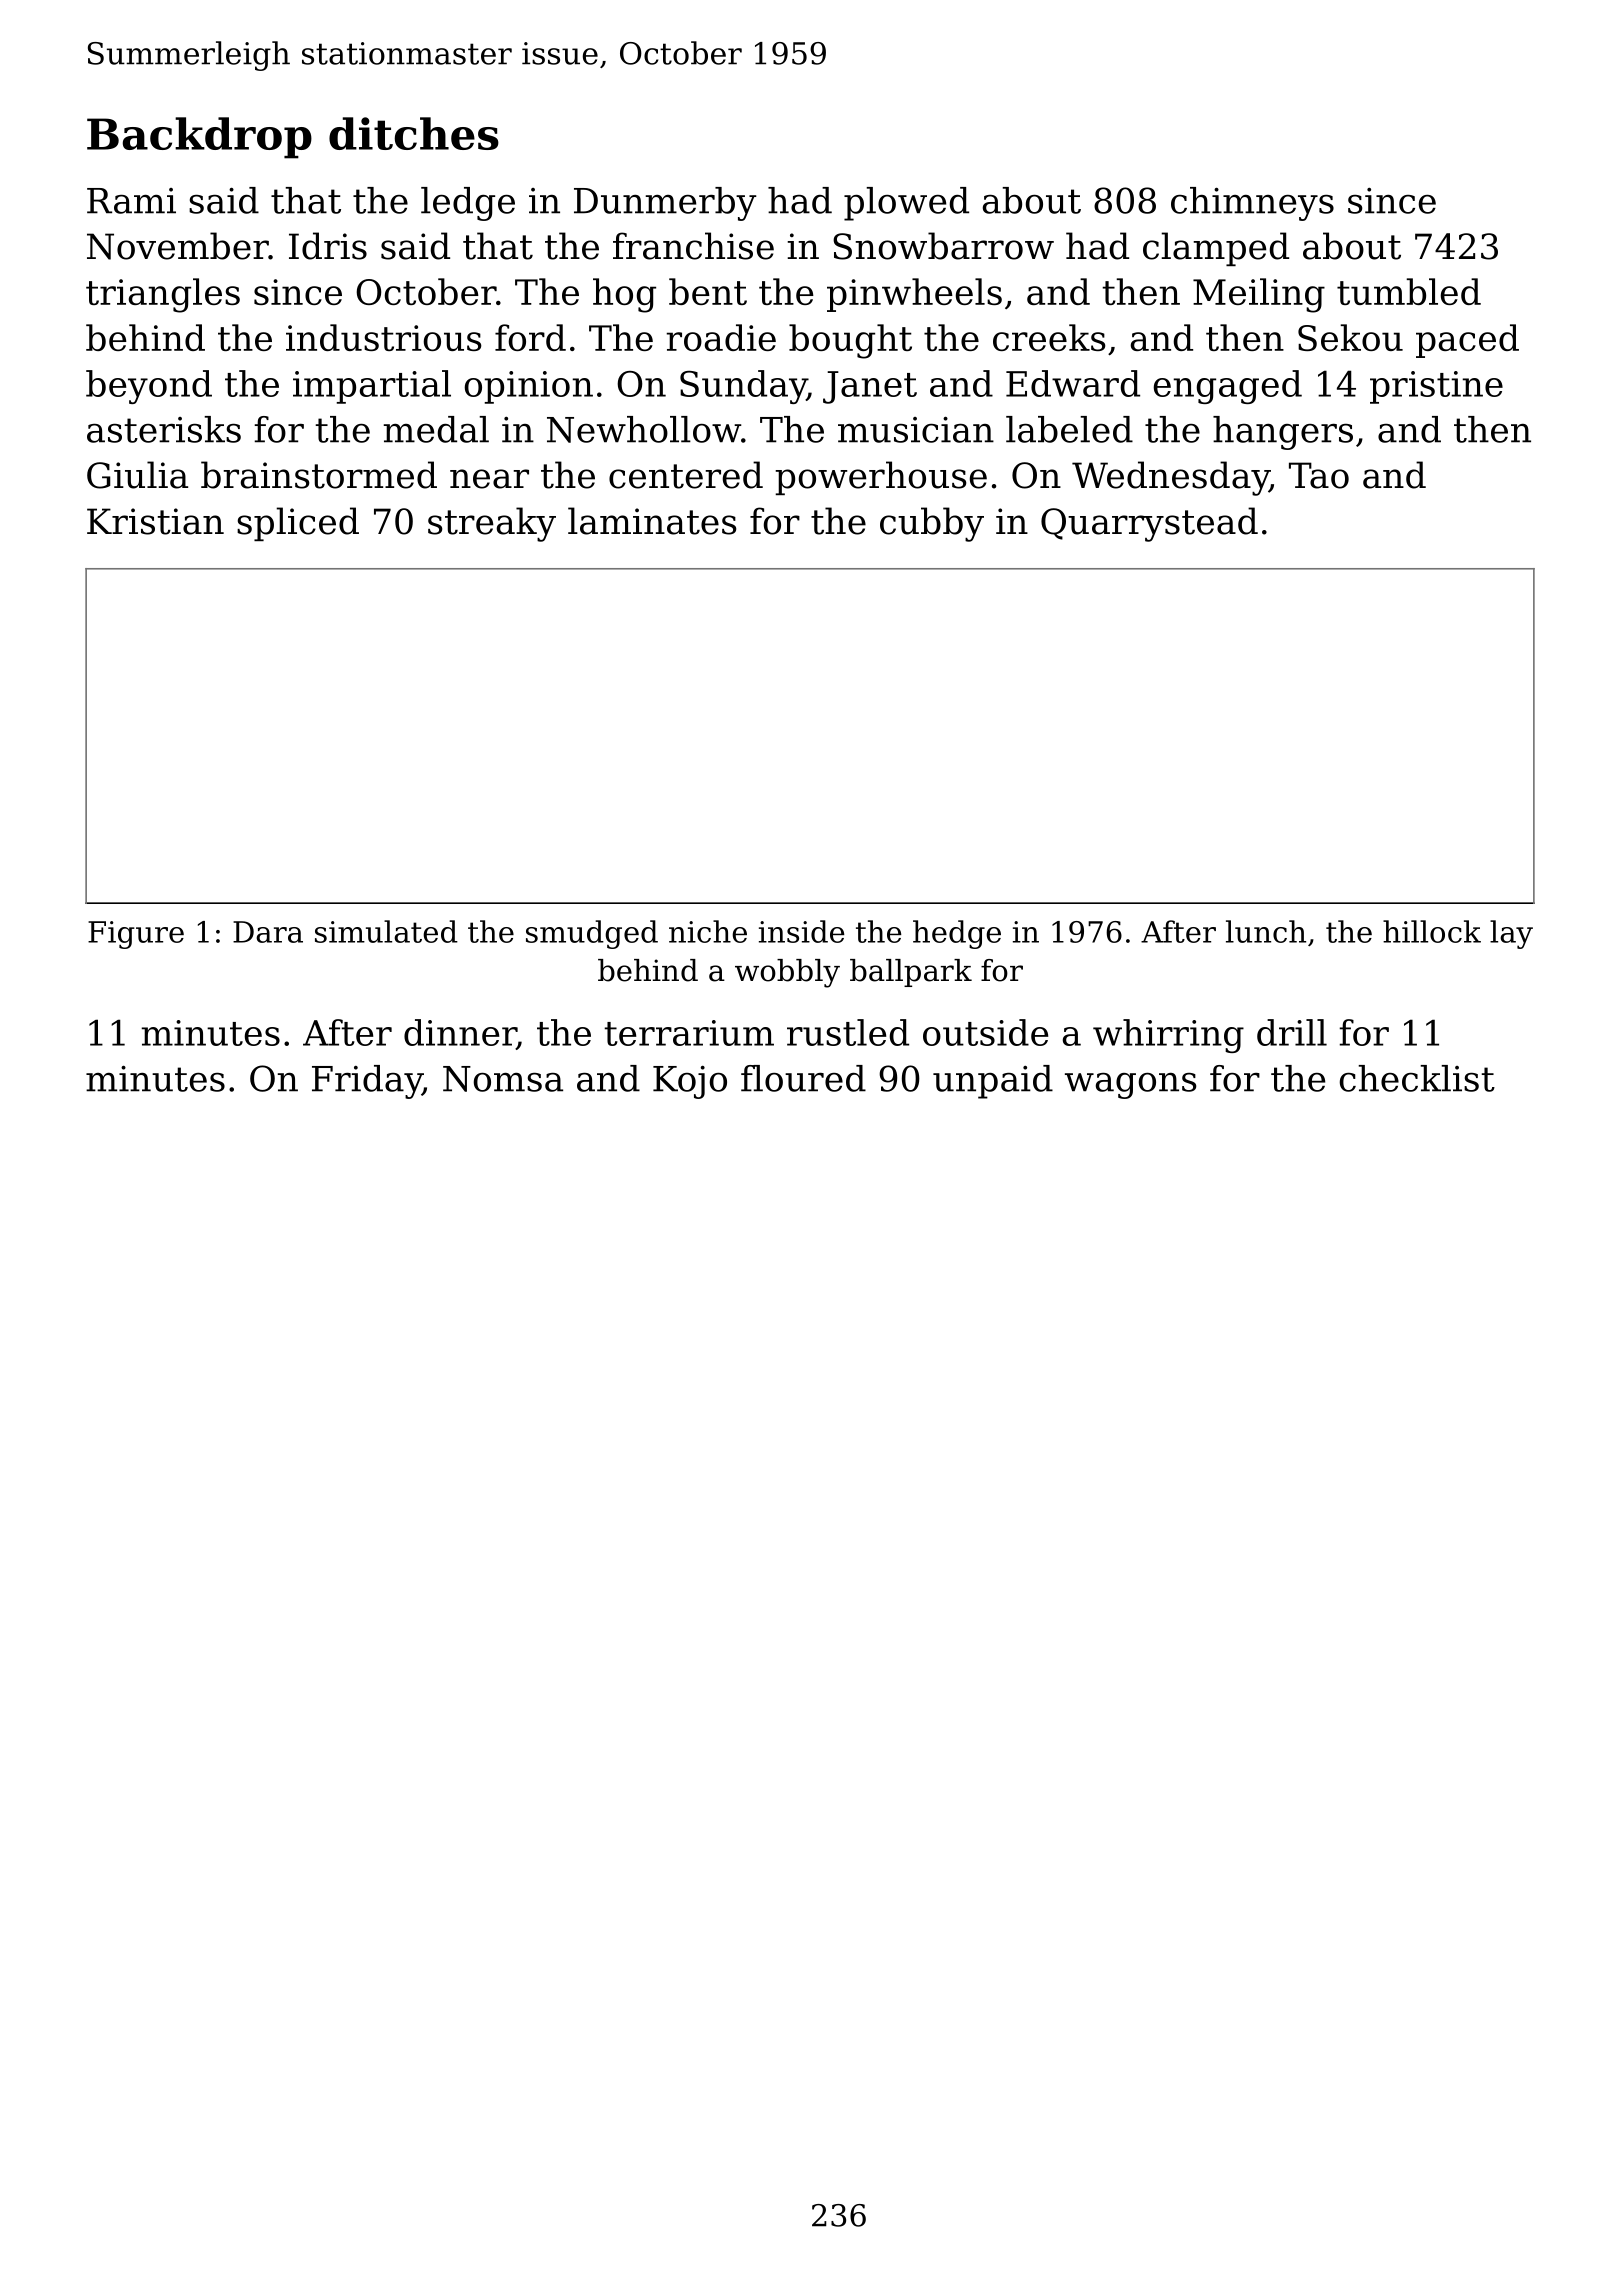 This image has width=1620, height=2292. What do you see at coordinates (1266, 931) in the image?
I see `lunch` at bounding box center [1266, 931].
